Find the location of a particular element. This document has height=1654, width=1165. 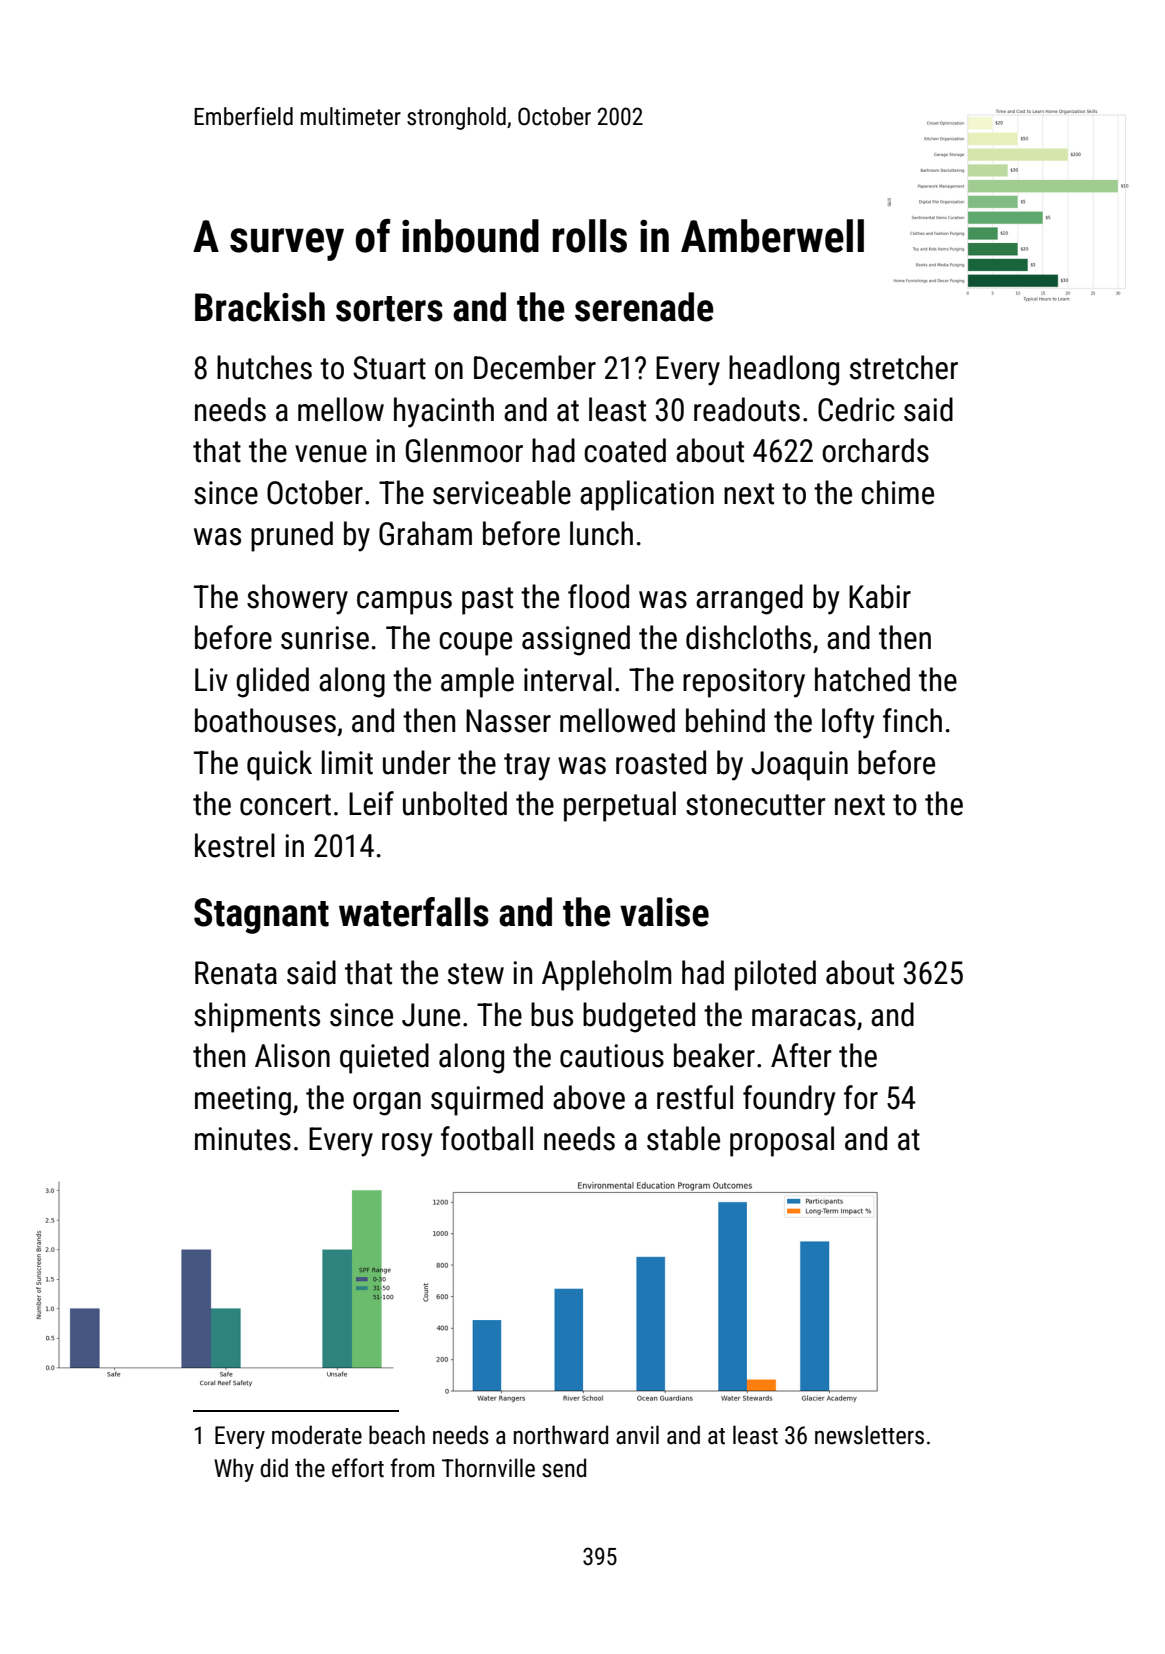

Brackish is located at coordinates (260, 307).
